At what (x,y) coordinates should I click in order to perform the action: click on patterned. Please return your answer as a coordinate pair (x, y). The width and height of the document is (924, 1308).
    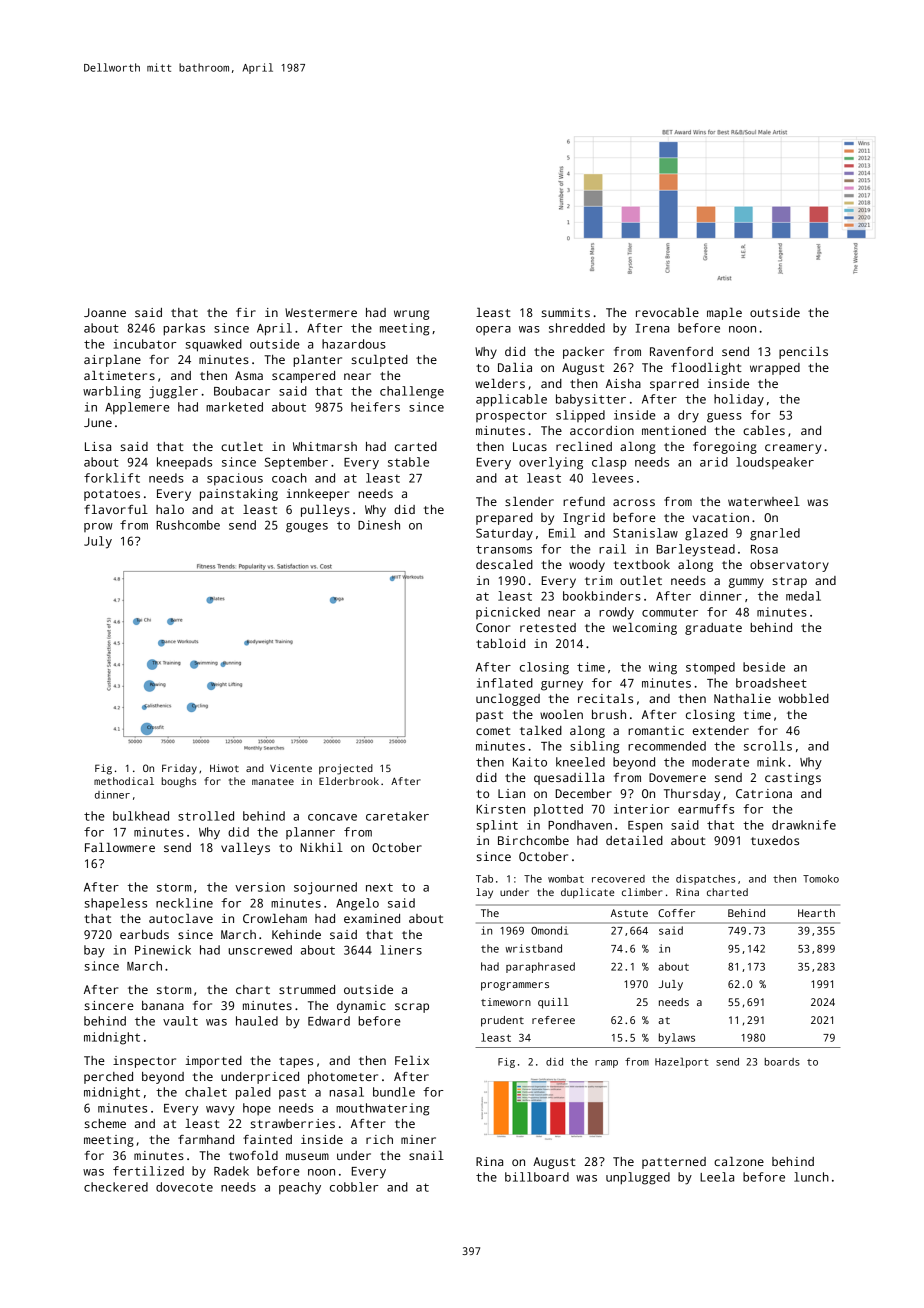
    Looking at the image, I should click on (674, 1163).
